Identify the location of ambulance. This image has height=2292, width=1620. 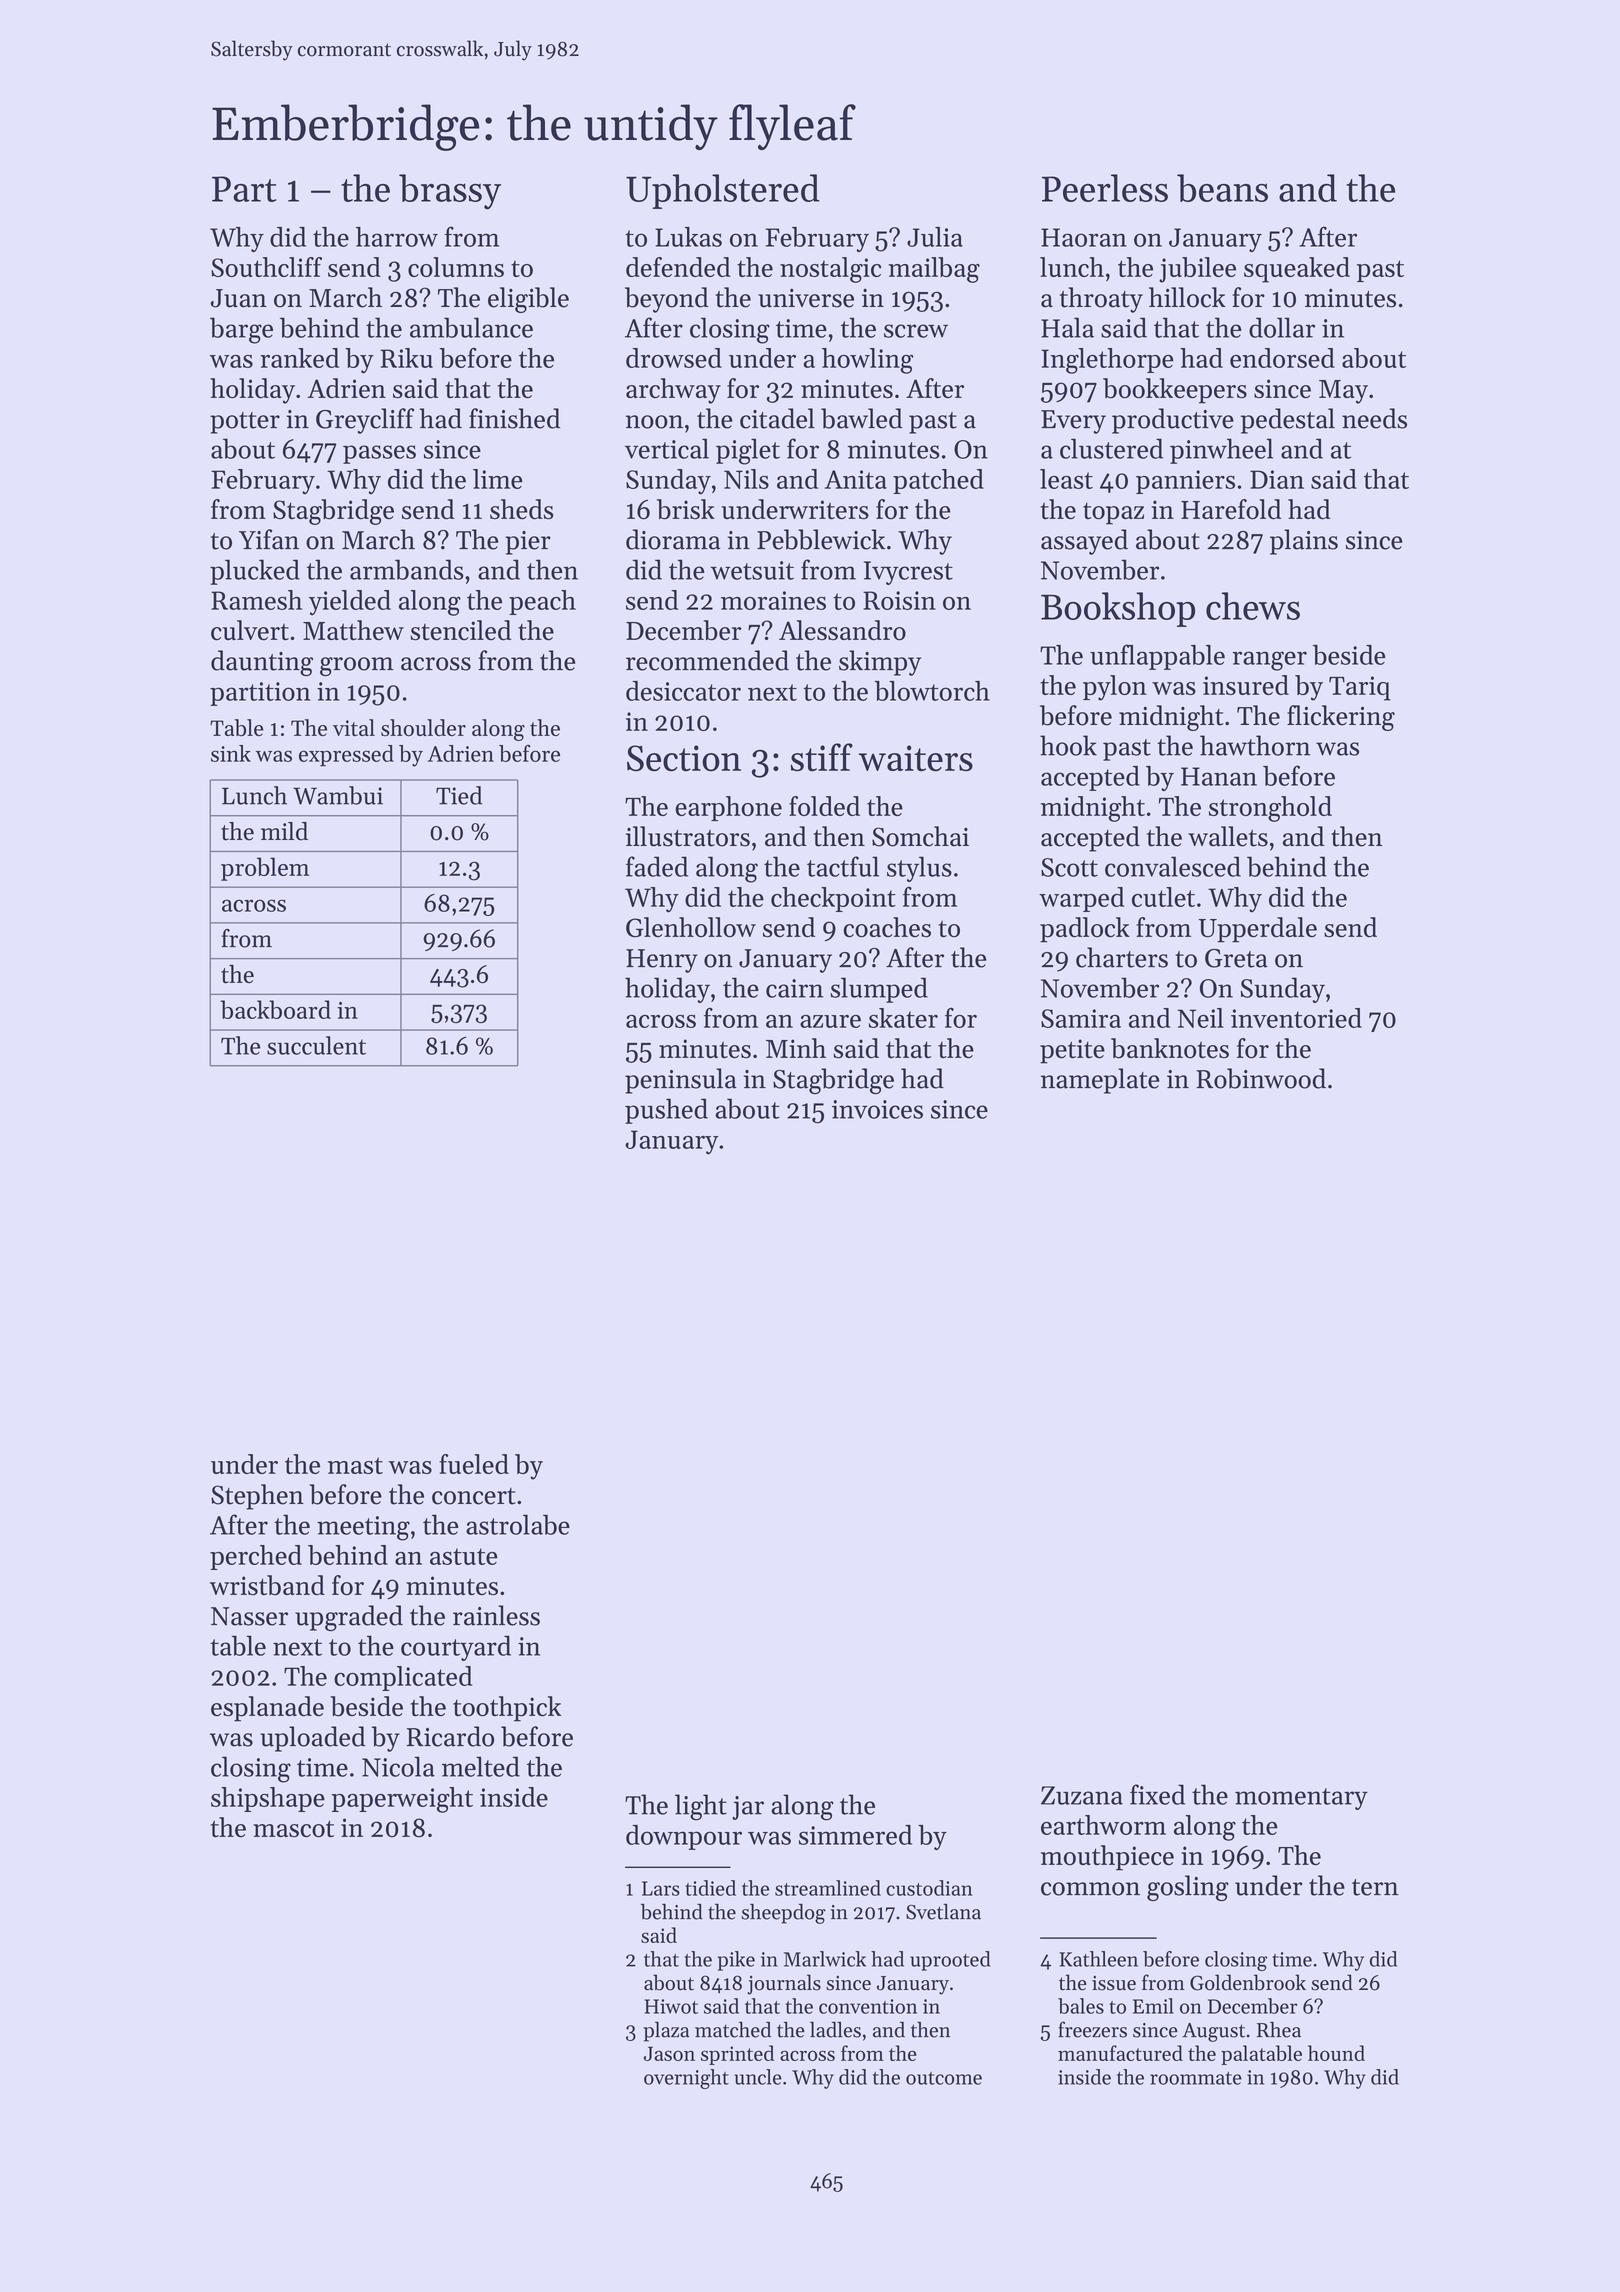
(471, 327).
